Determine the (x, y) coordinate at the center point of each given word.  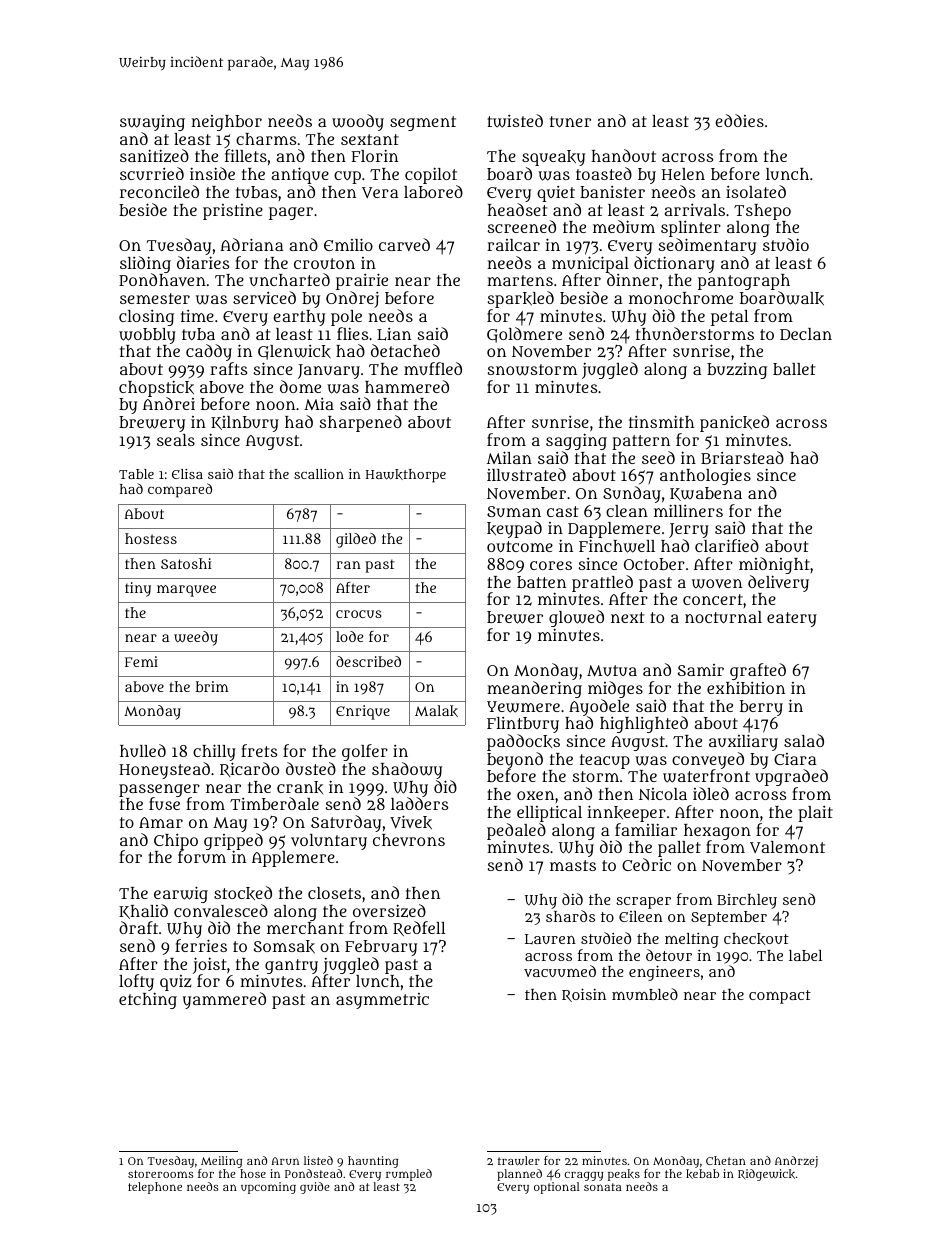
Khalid (143, 911)
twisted (515, 121)
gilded (356, 540)
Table (136, 474)
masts (573, 865)
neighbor (226, 123)
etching (148, 1001)
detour (669, 955)
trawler (519, 1160)
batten (541, 582)
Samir (701, 670)
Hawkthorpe (406, 476)
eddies (739, 120)
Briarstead (742, 457)
